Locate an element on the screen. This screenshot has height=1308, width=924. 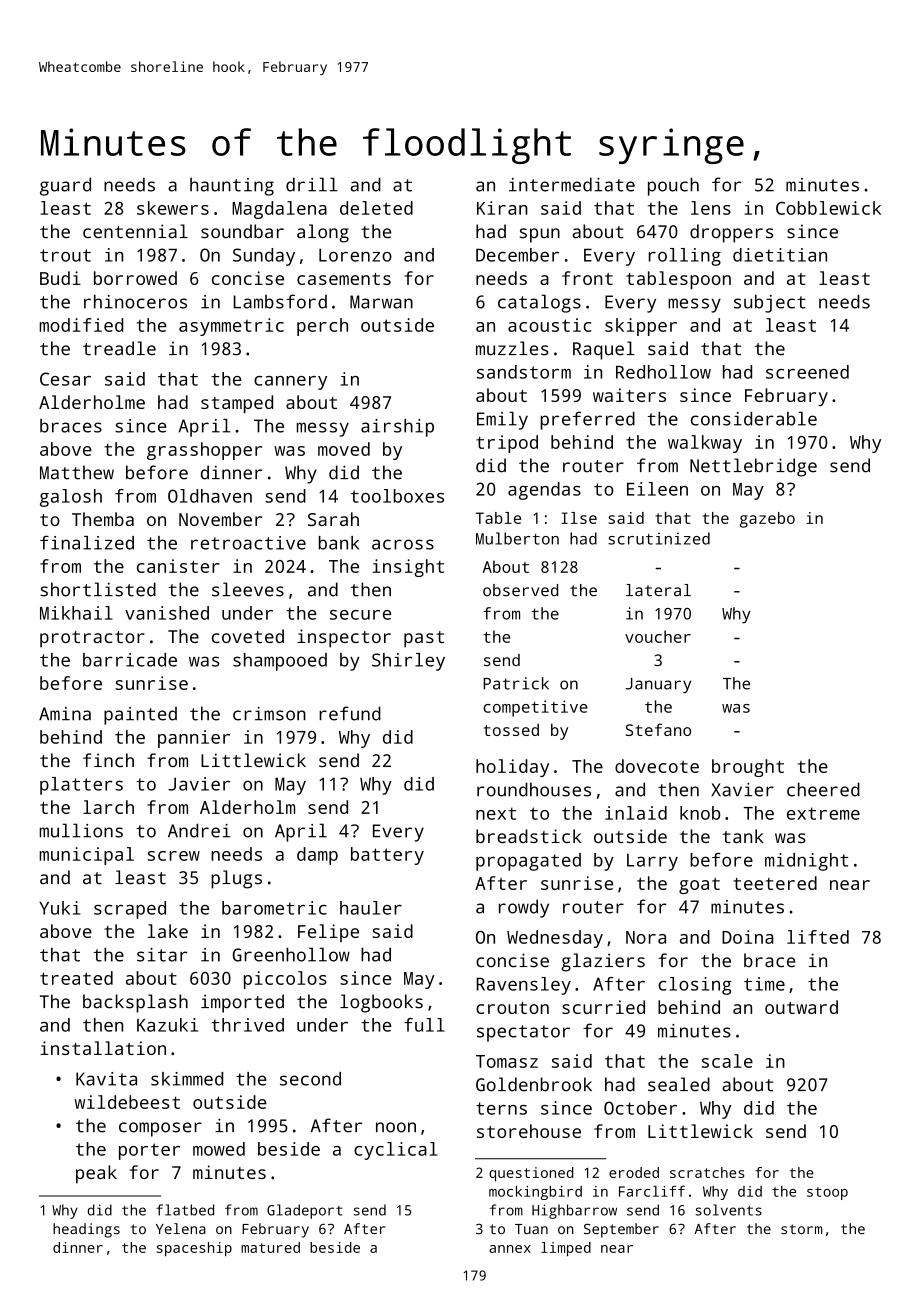
scraped is located at coordinates (130, 910).
